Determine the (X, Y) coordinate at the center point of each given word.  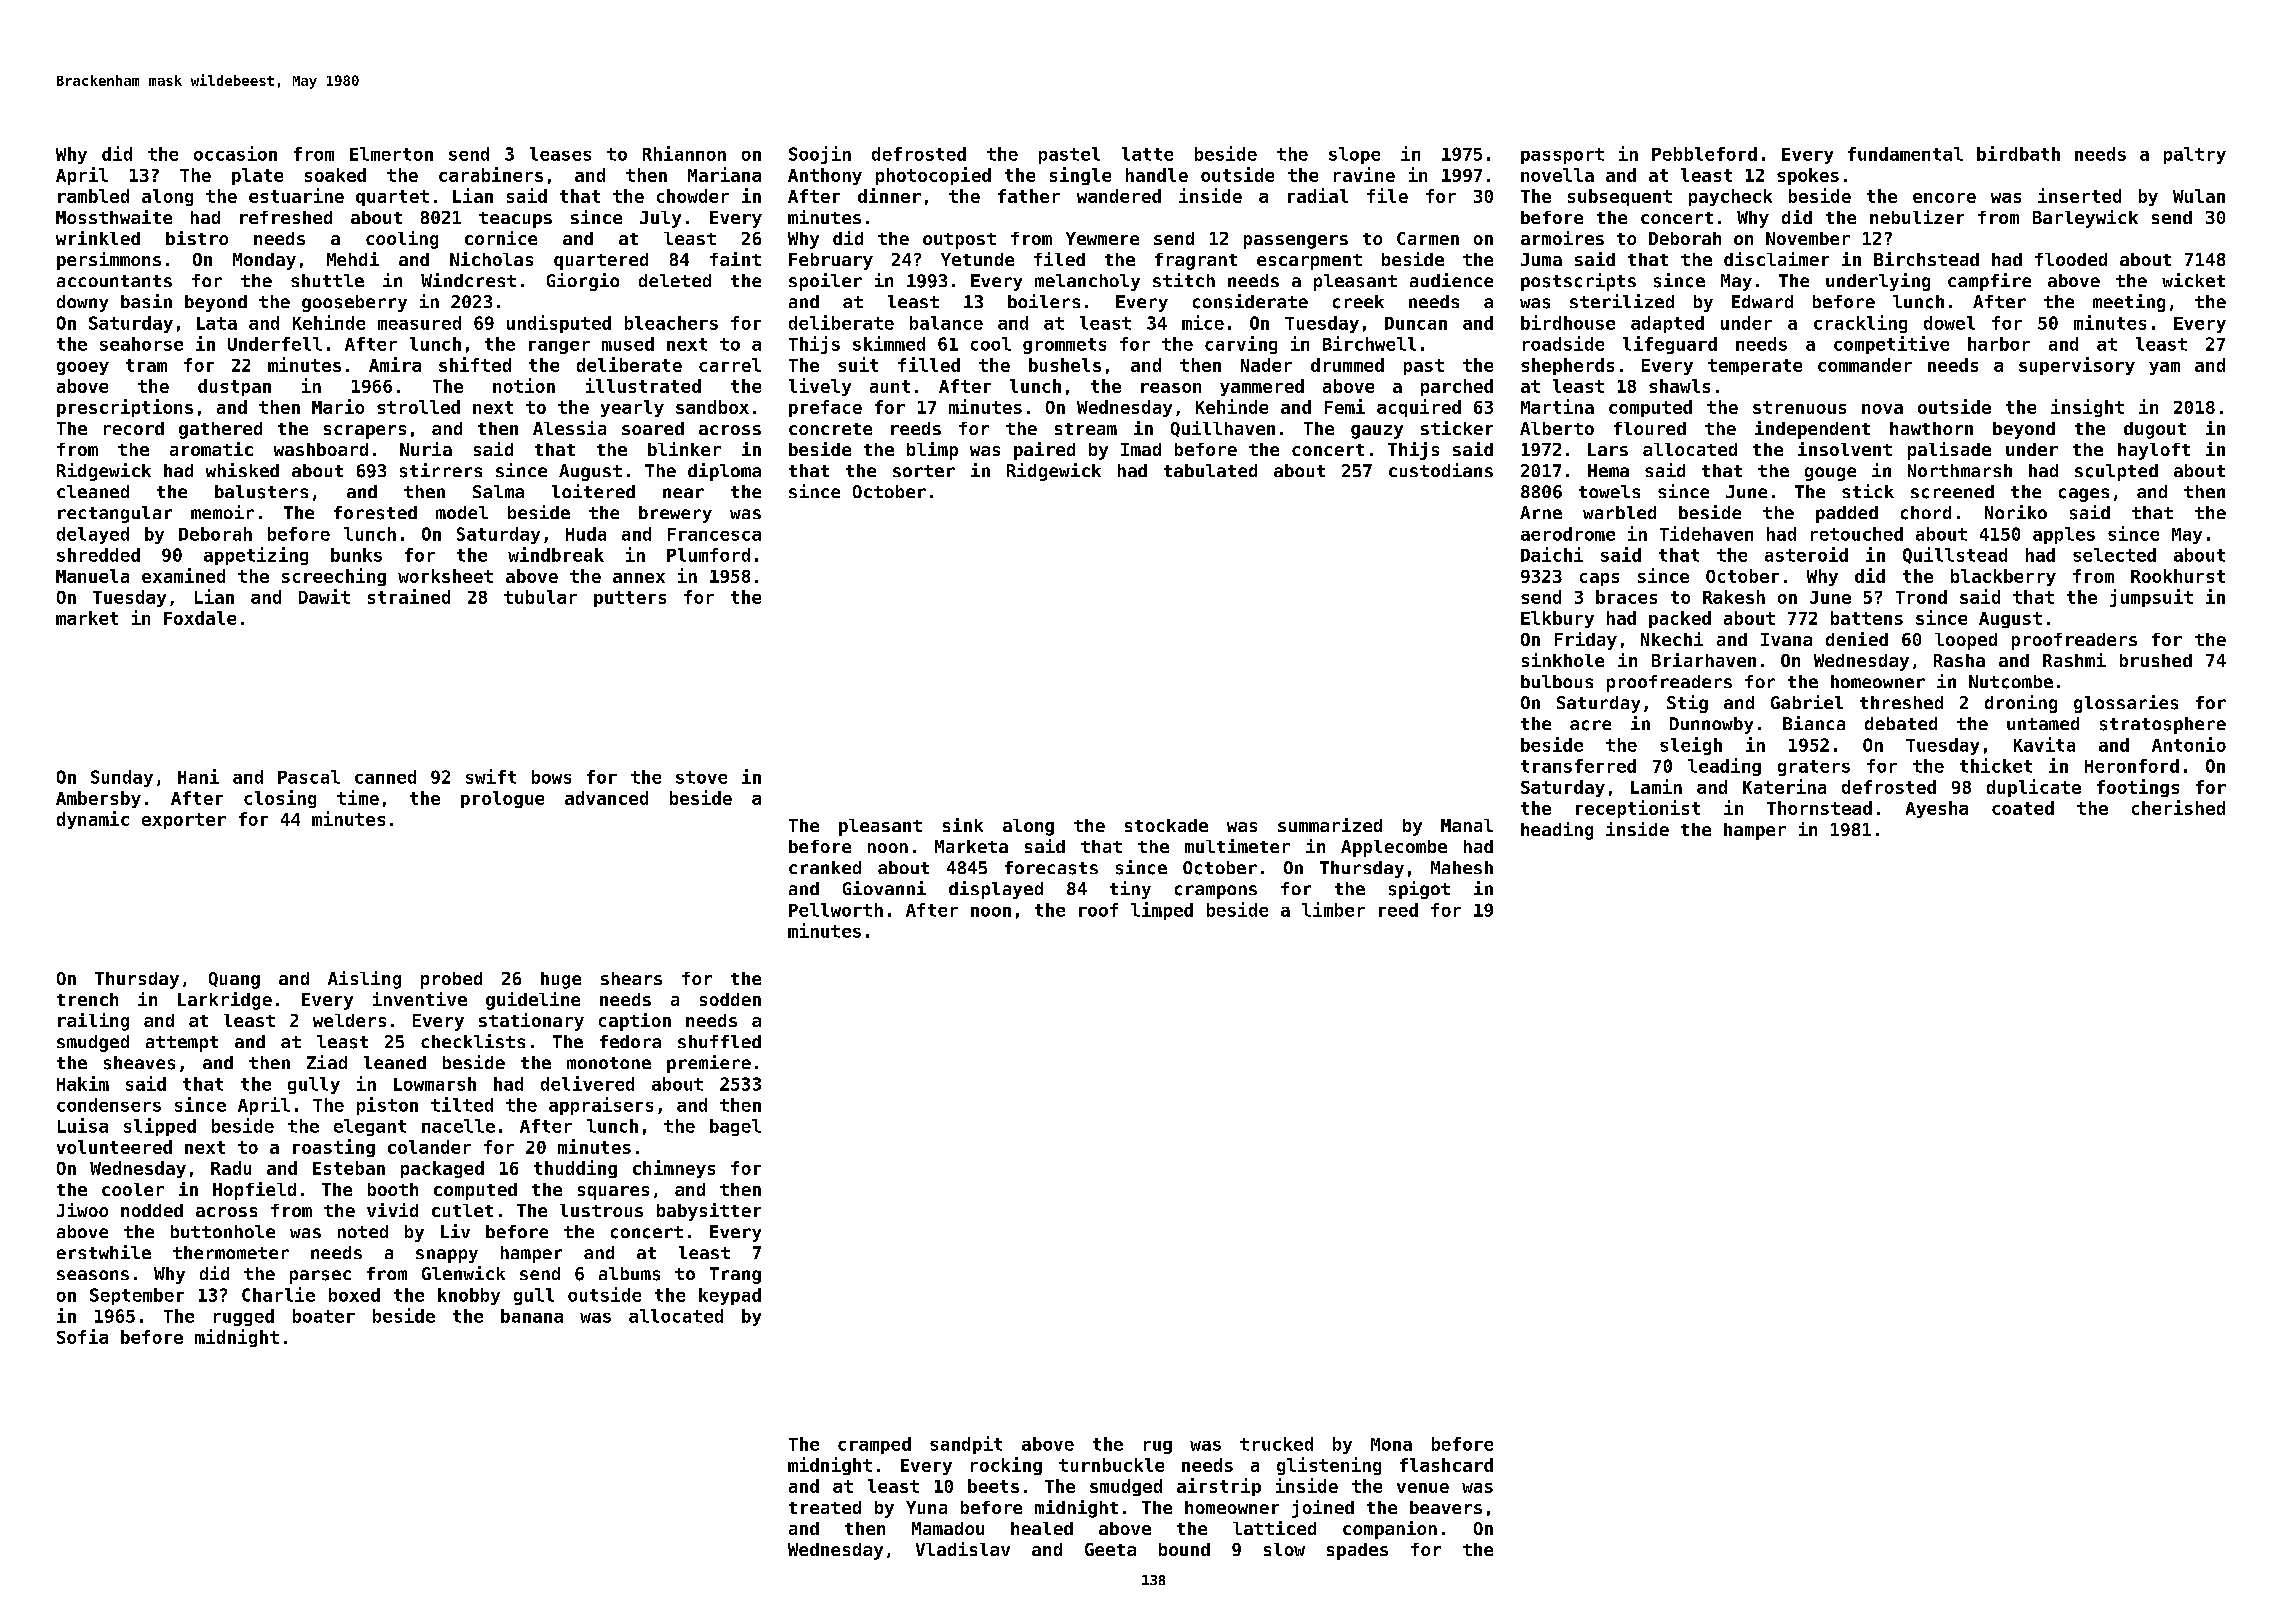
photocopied (933, 176)
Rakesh (1734, 597)
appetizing (256, 556)
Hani (198, 776)
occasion (235, 153)
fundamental (1905, 154)
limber (1333, 909)
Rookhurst (2178, 576)
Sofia (82, 1336)
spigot (1419, 890)
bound (1184, 1549)
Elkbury (1557, 619)
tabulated (1210, 470)
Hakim (83, 1083)
